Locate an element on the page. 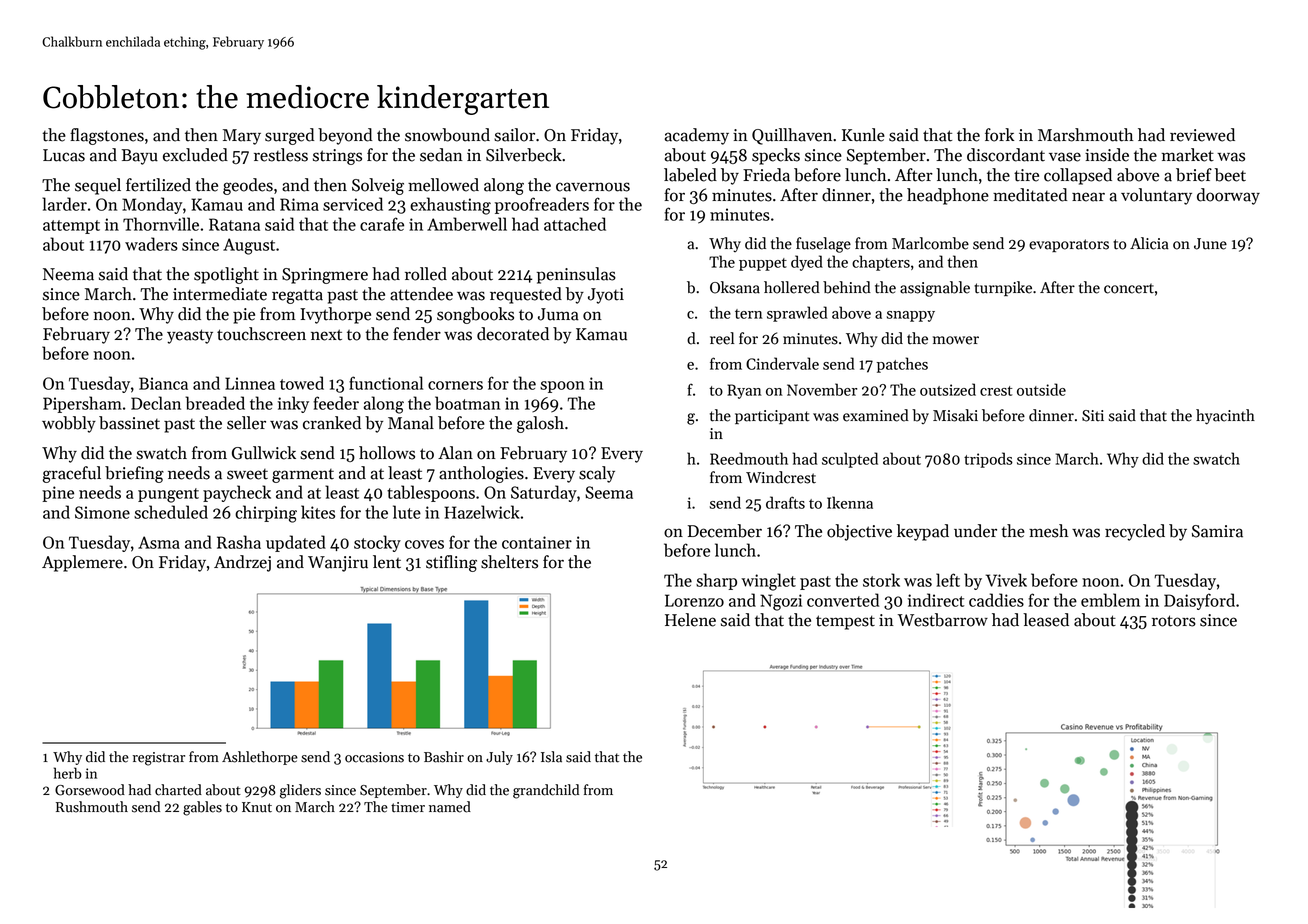  touchscreen is located at coordinates (261, 334).
